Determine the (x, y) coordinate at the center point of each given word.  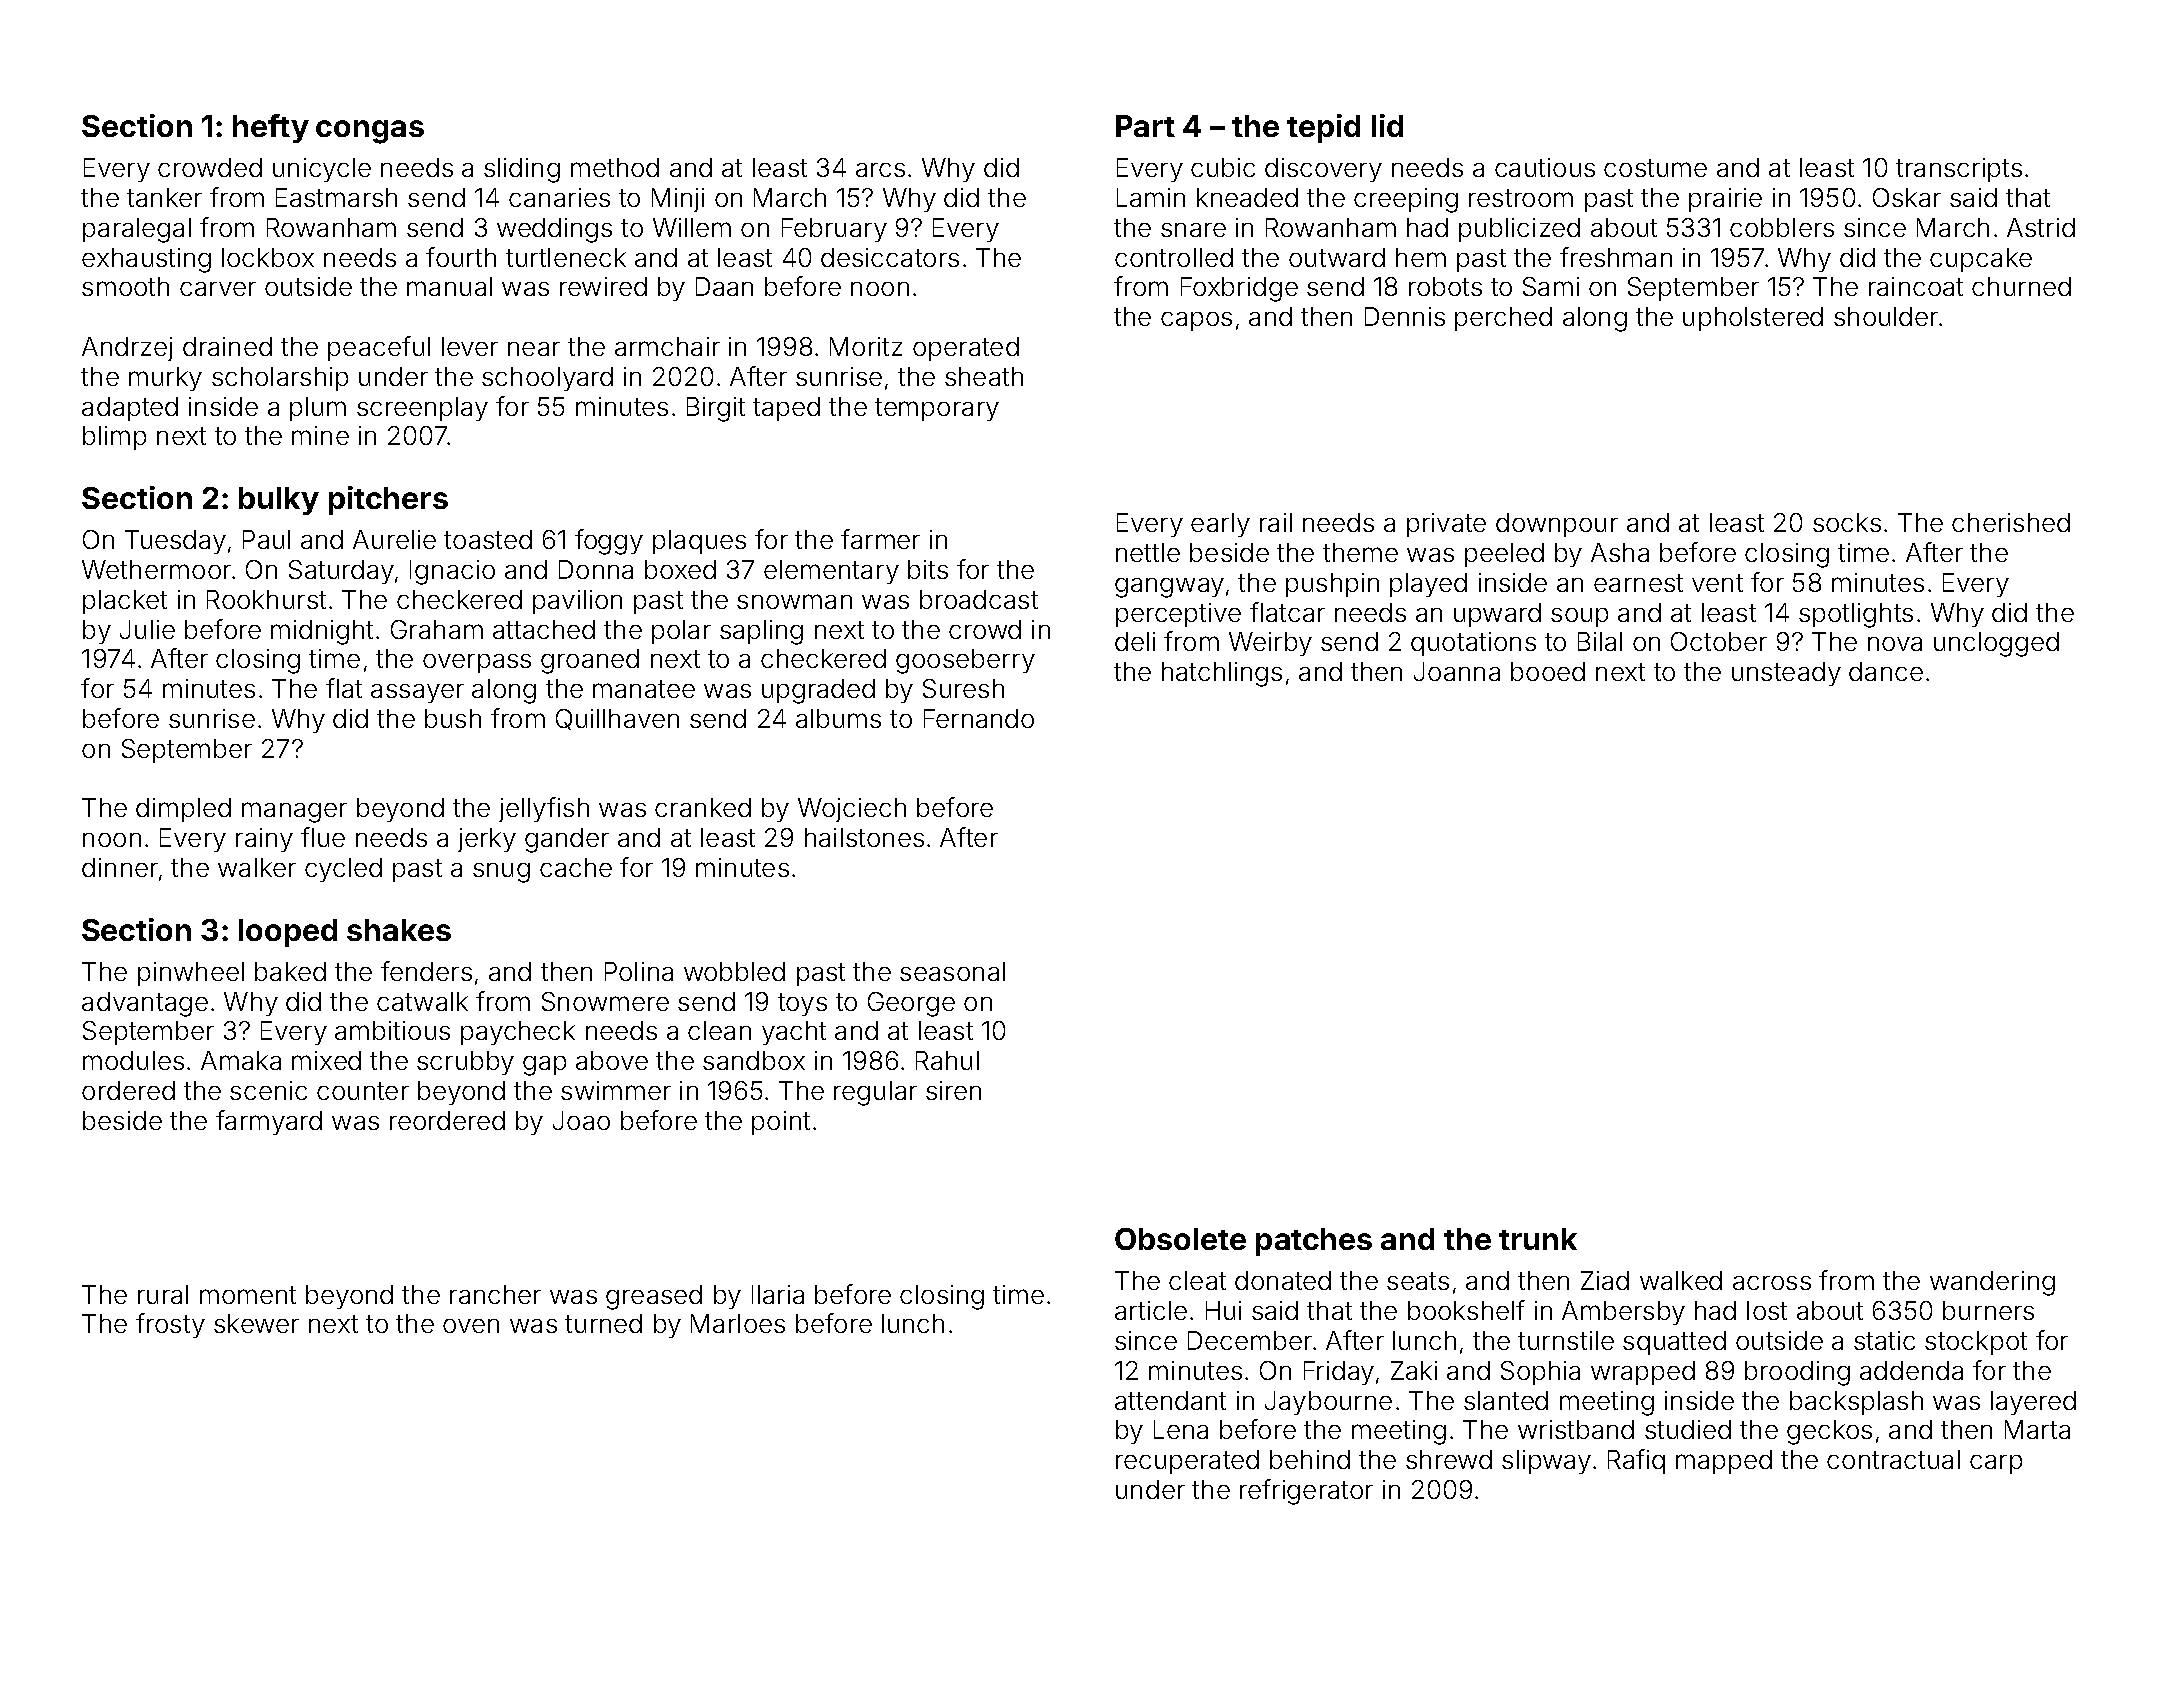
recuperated (1187, 1462)
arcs (880, 170)
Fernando (979, 718)
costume (1655, 168)
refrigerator (1306, 1492)
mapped (1724, 1462)
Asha (1620, 552)
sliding (522, 170)
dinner (120, 867)
